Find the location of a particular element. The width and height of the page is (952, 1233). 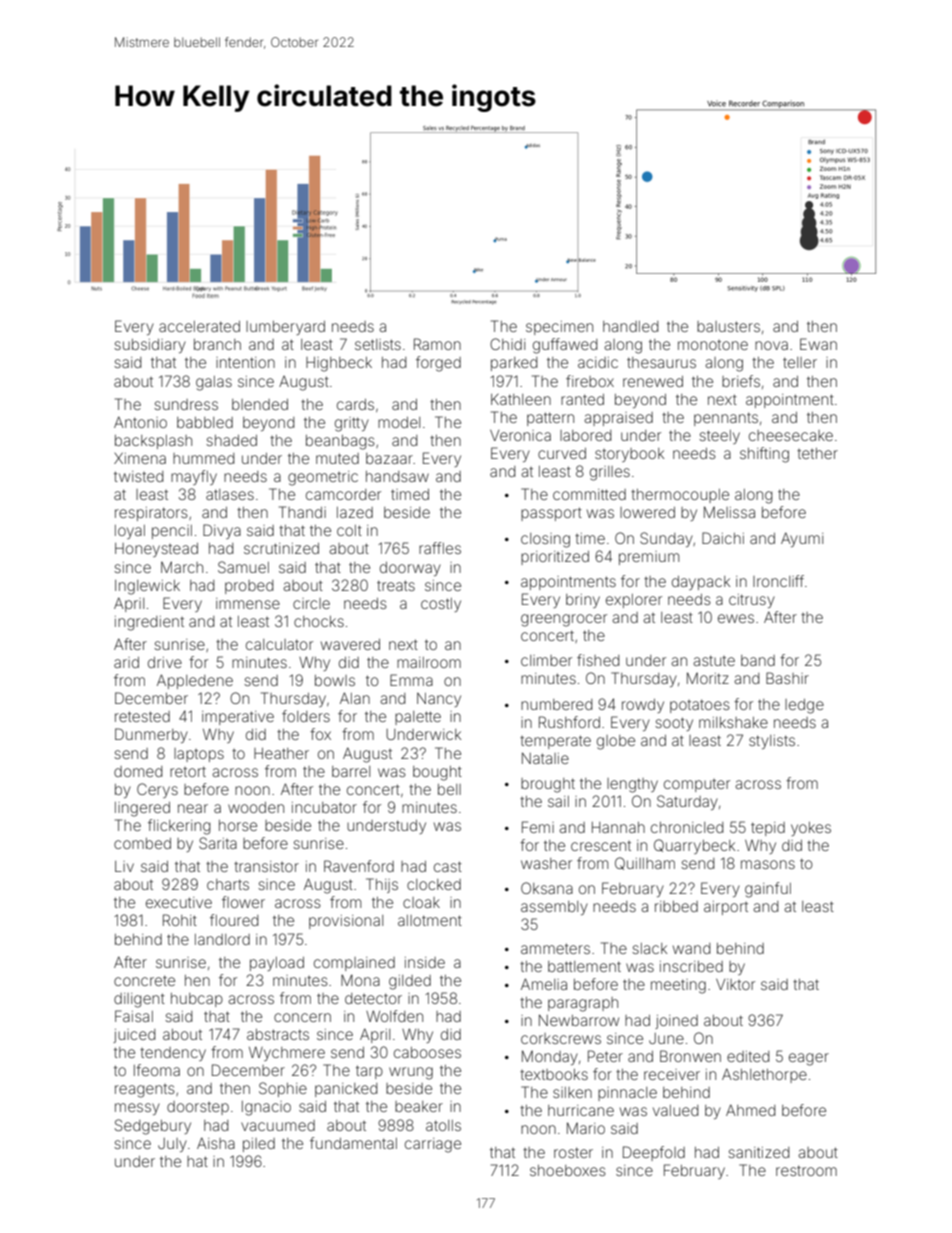

juiced is located at coordinates (134, 1036).
